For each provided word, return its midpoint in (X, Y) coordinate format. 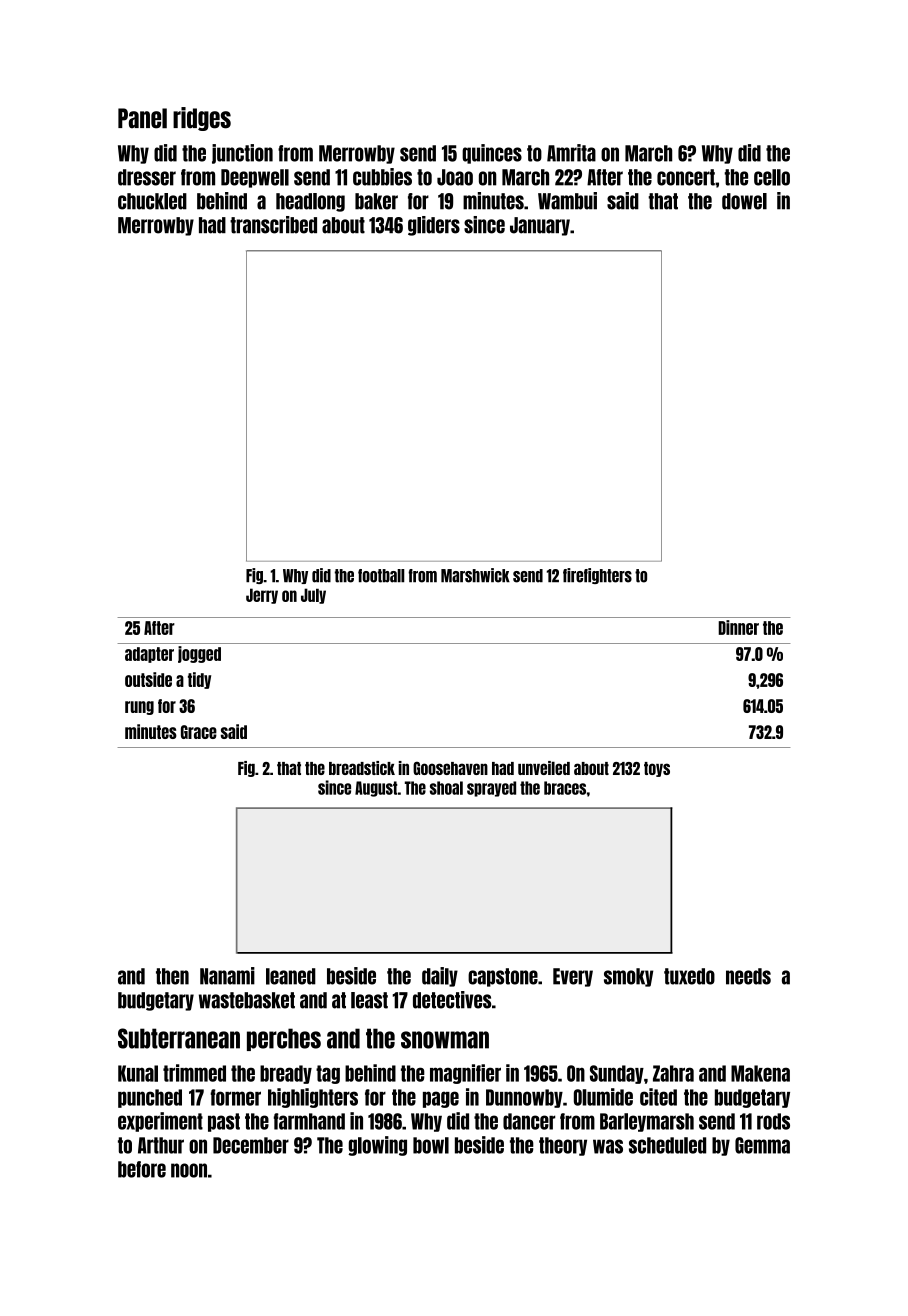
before (142, 1169)
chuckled (152, 201)
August (376, 789)
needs (748, 976)
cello (772, 177)
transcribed (273, 225)
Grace (199, 732)
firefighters (597, 576)
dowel (744, 201)
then (172, 976)
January (540, 226)
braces (565, 788)
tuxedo (689, 976)
